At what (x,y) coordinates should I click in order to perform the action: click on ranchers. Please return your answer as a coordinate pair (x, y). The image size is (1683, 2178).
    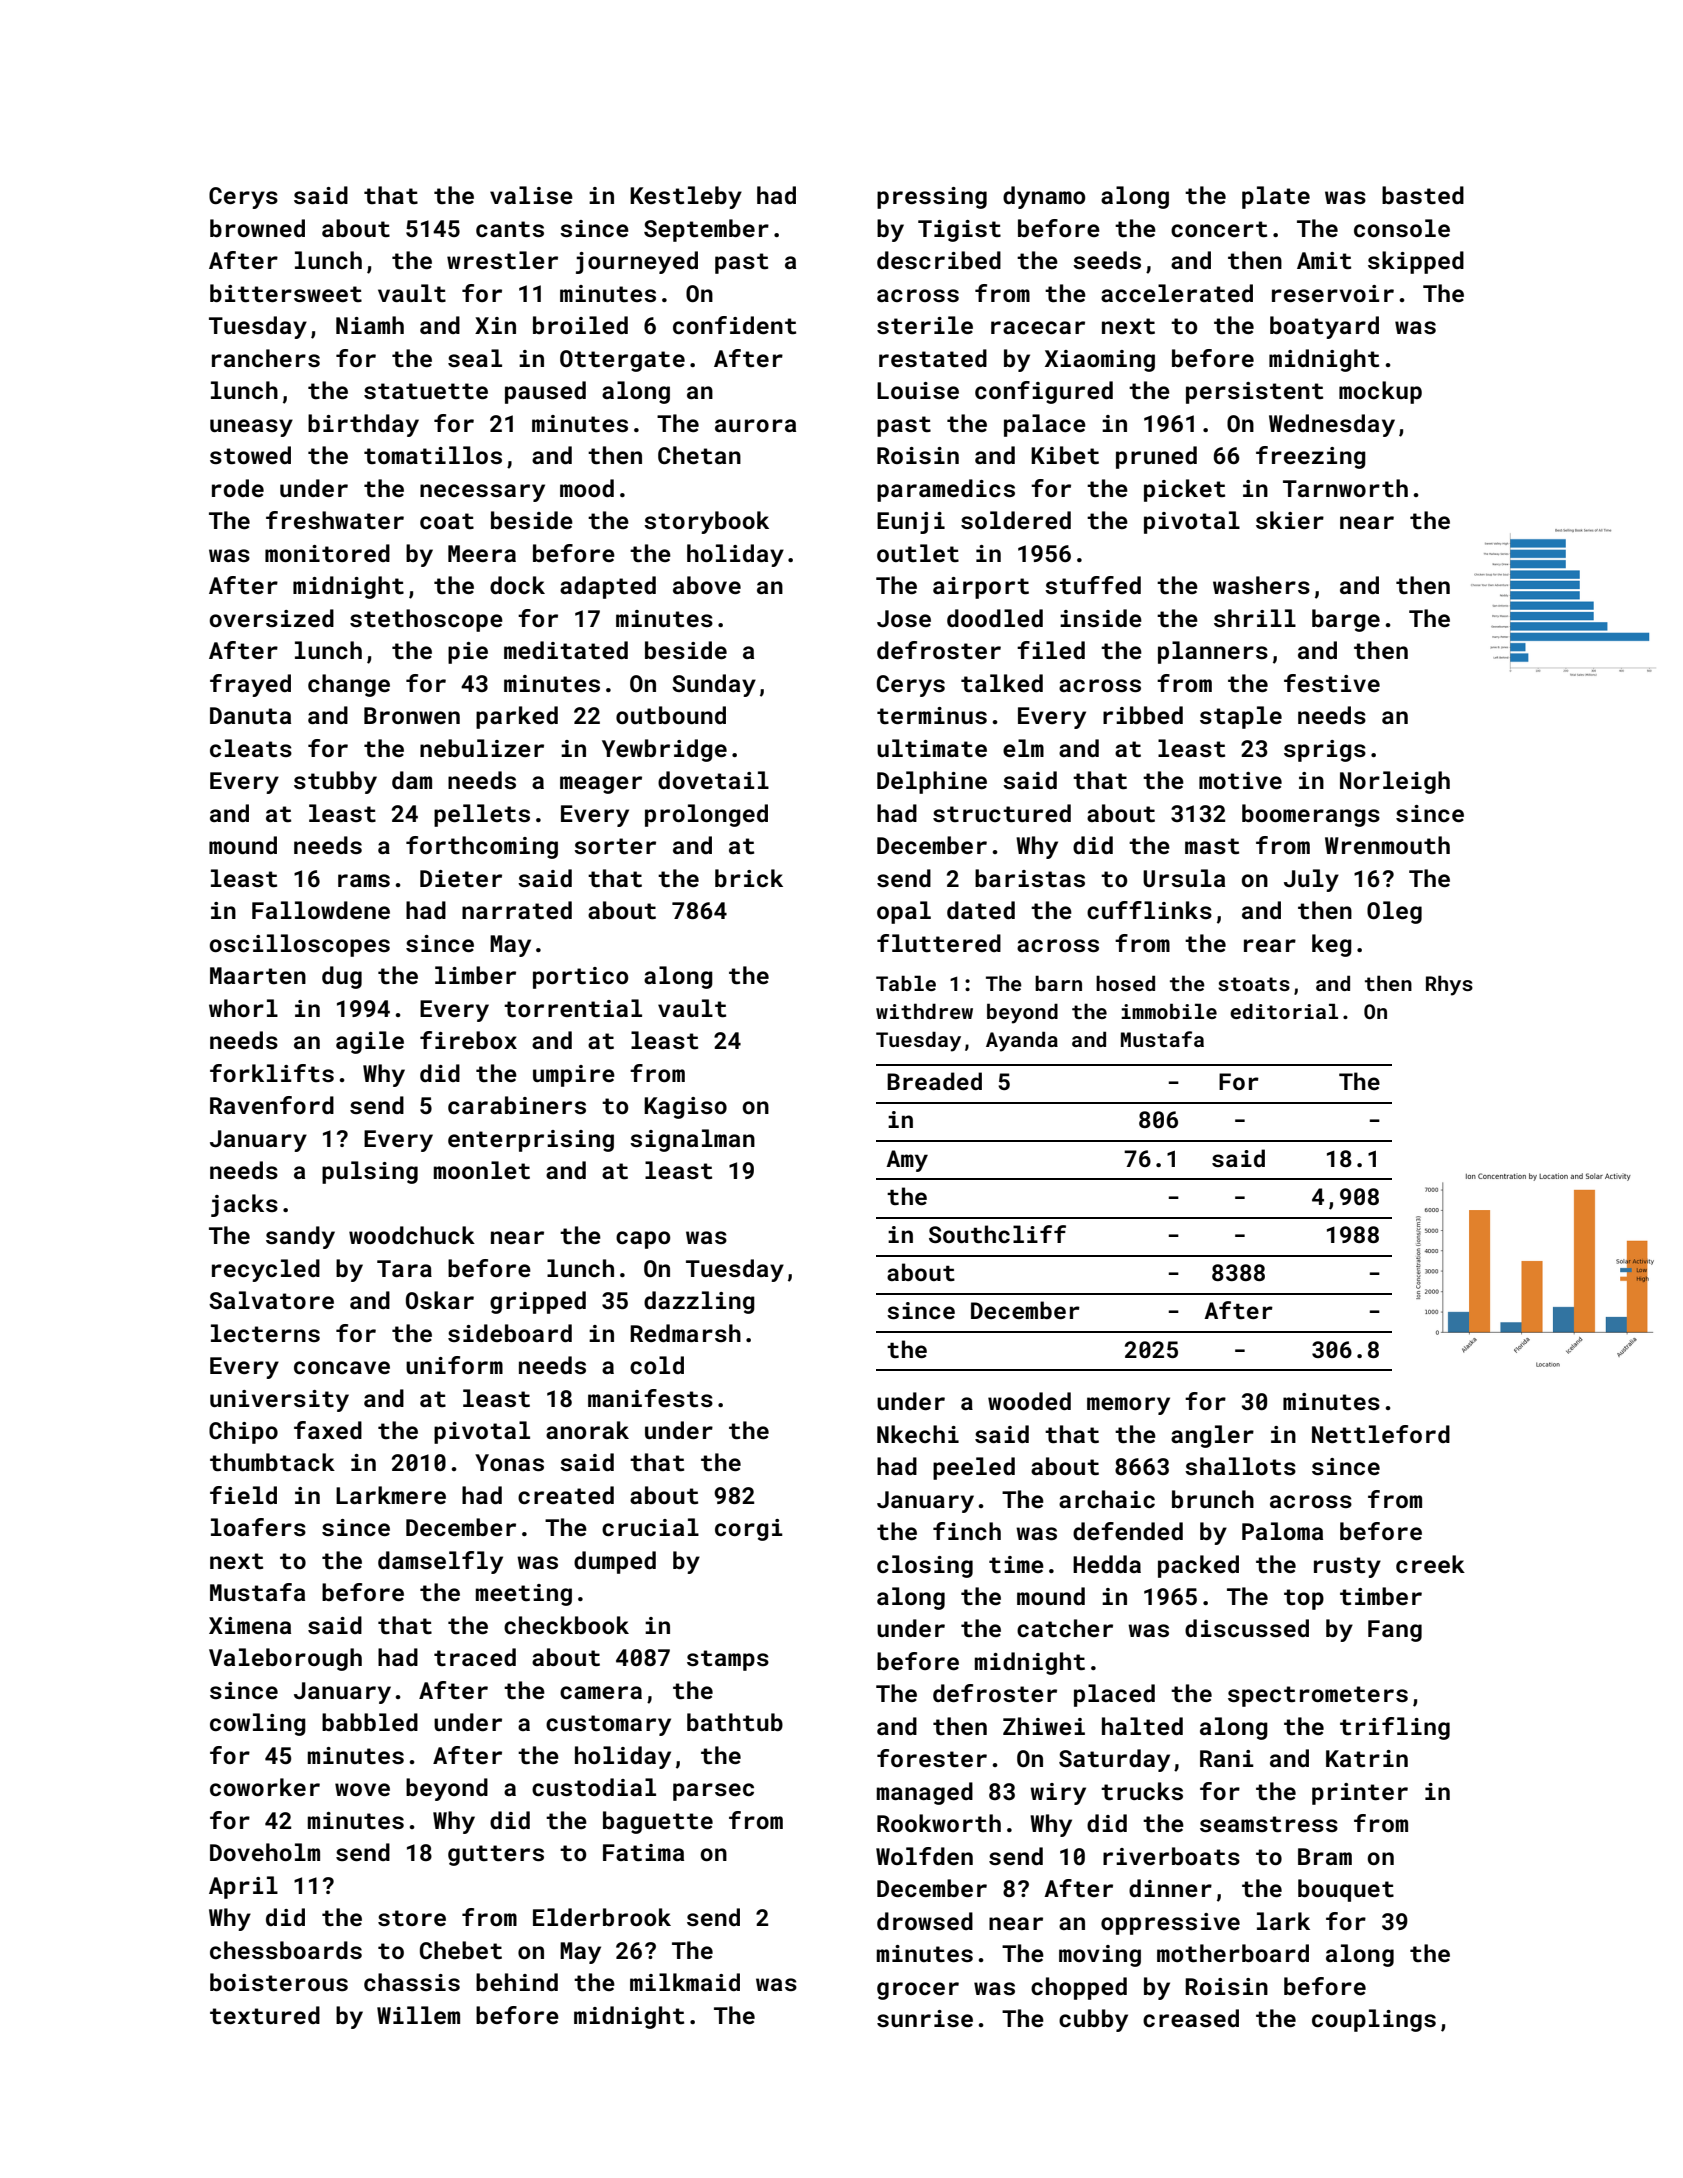
    Looking at the image, I should click on (266, 358).
